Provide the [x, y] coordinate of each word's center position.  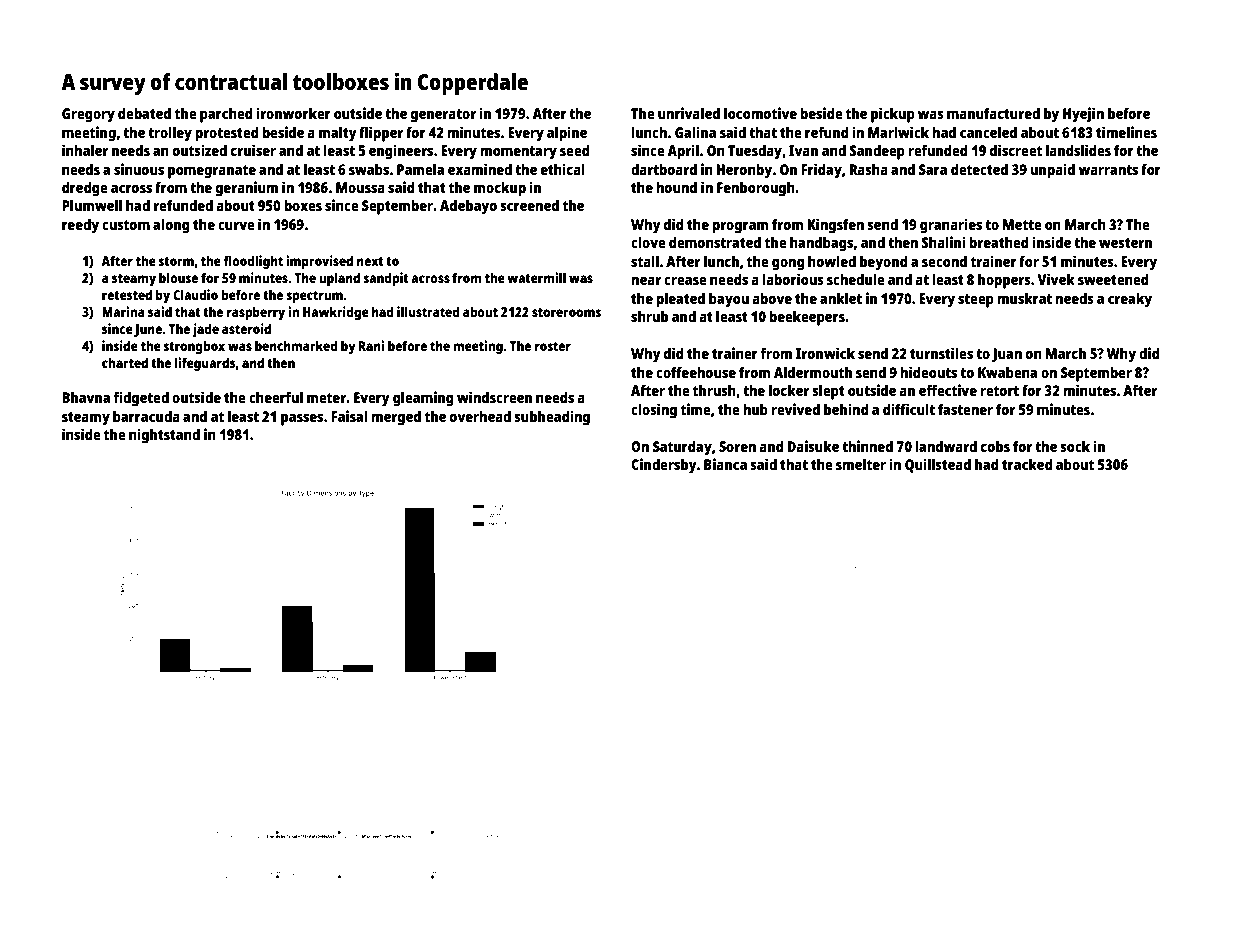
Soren [737, 446]
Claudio [195, 294]
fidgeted [141, 399]
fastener [965, 409]
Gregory [88, 115]
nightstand [164, 436]
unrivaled [689, 113]
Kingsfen [836, 226]
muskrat [1024, 298]
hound [676, 187]
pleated [680, 300]
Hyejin [1083, 115]
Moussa [360, 187]
